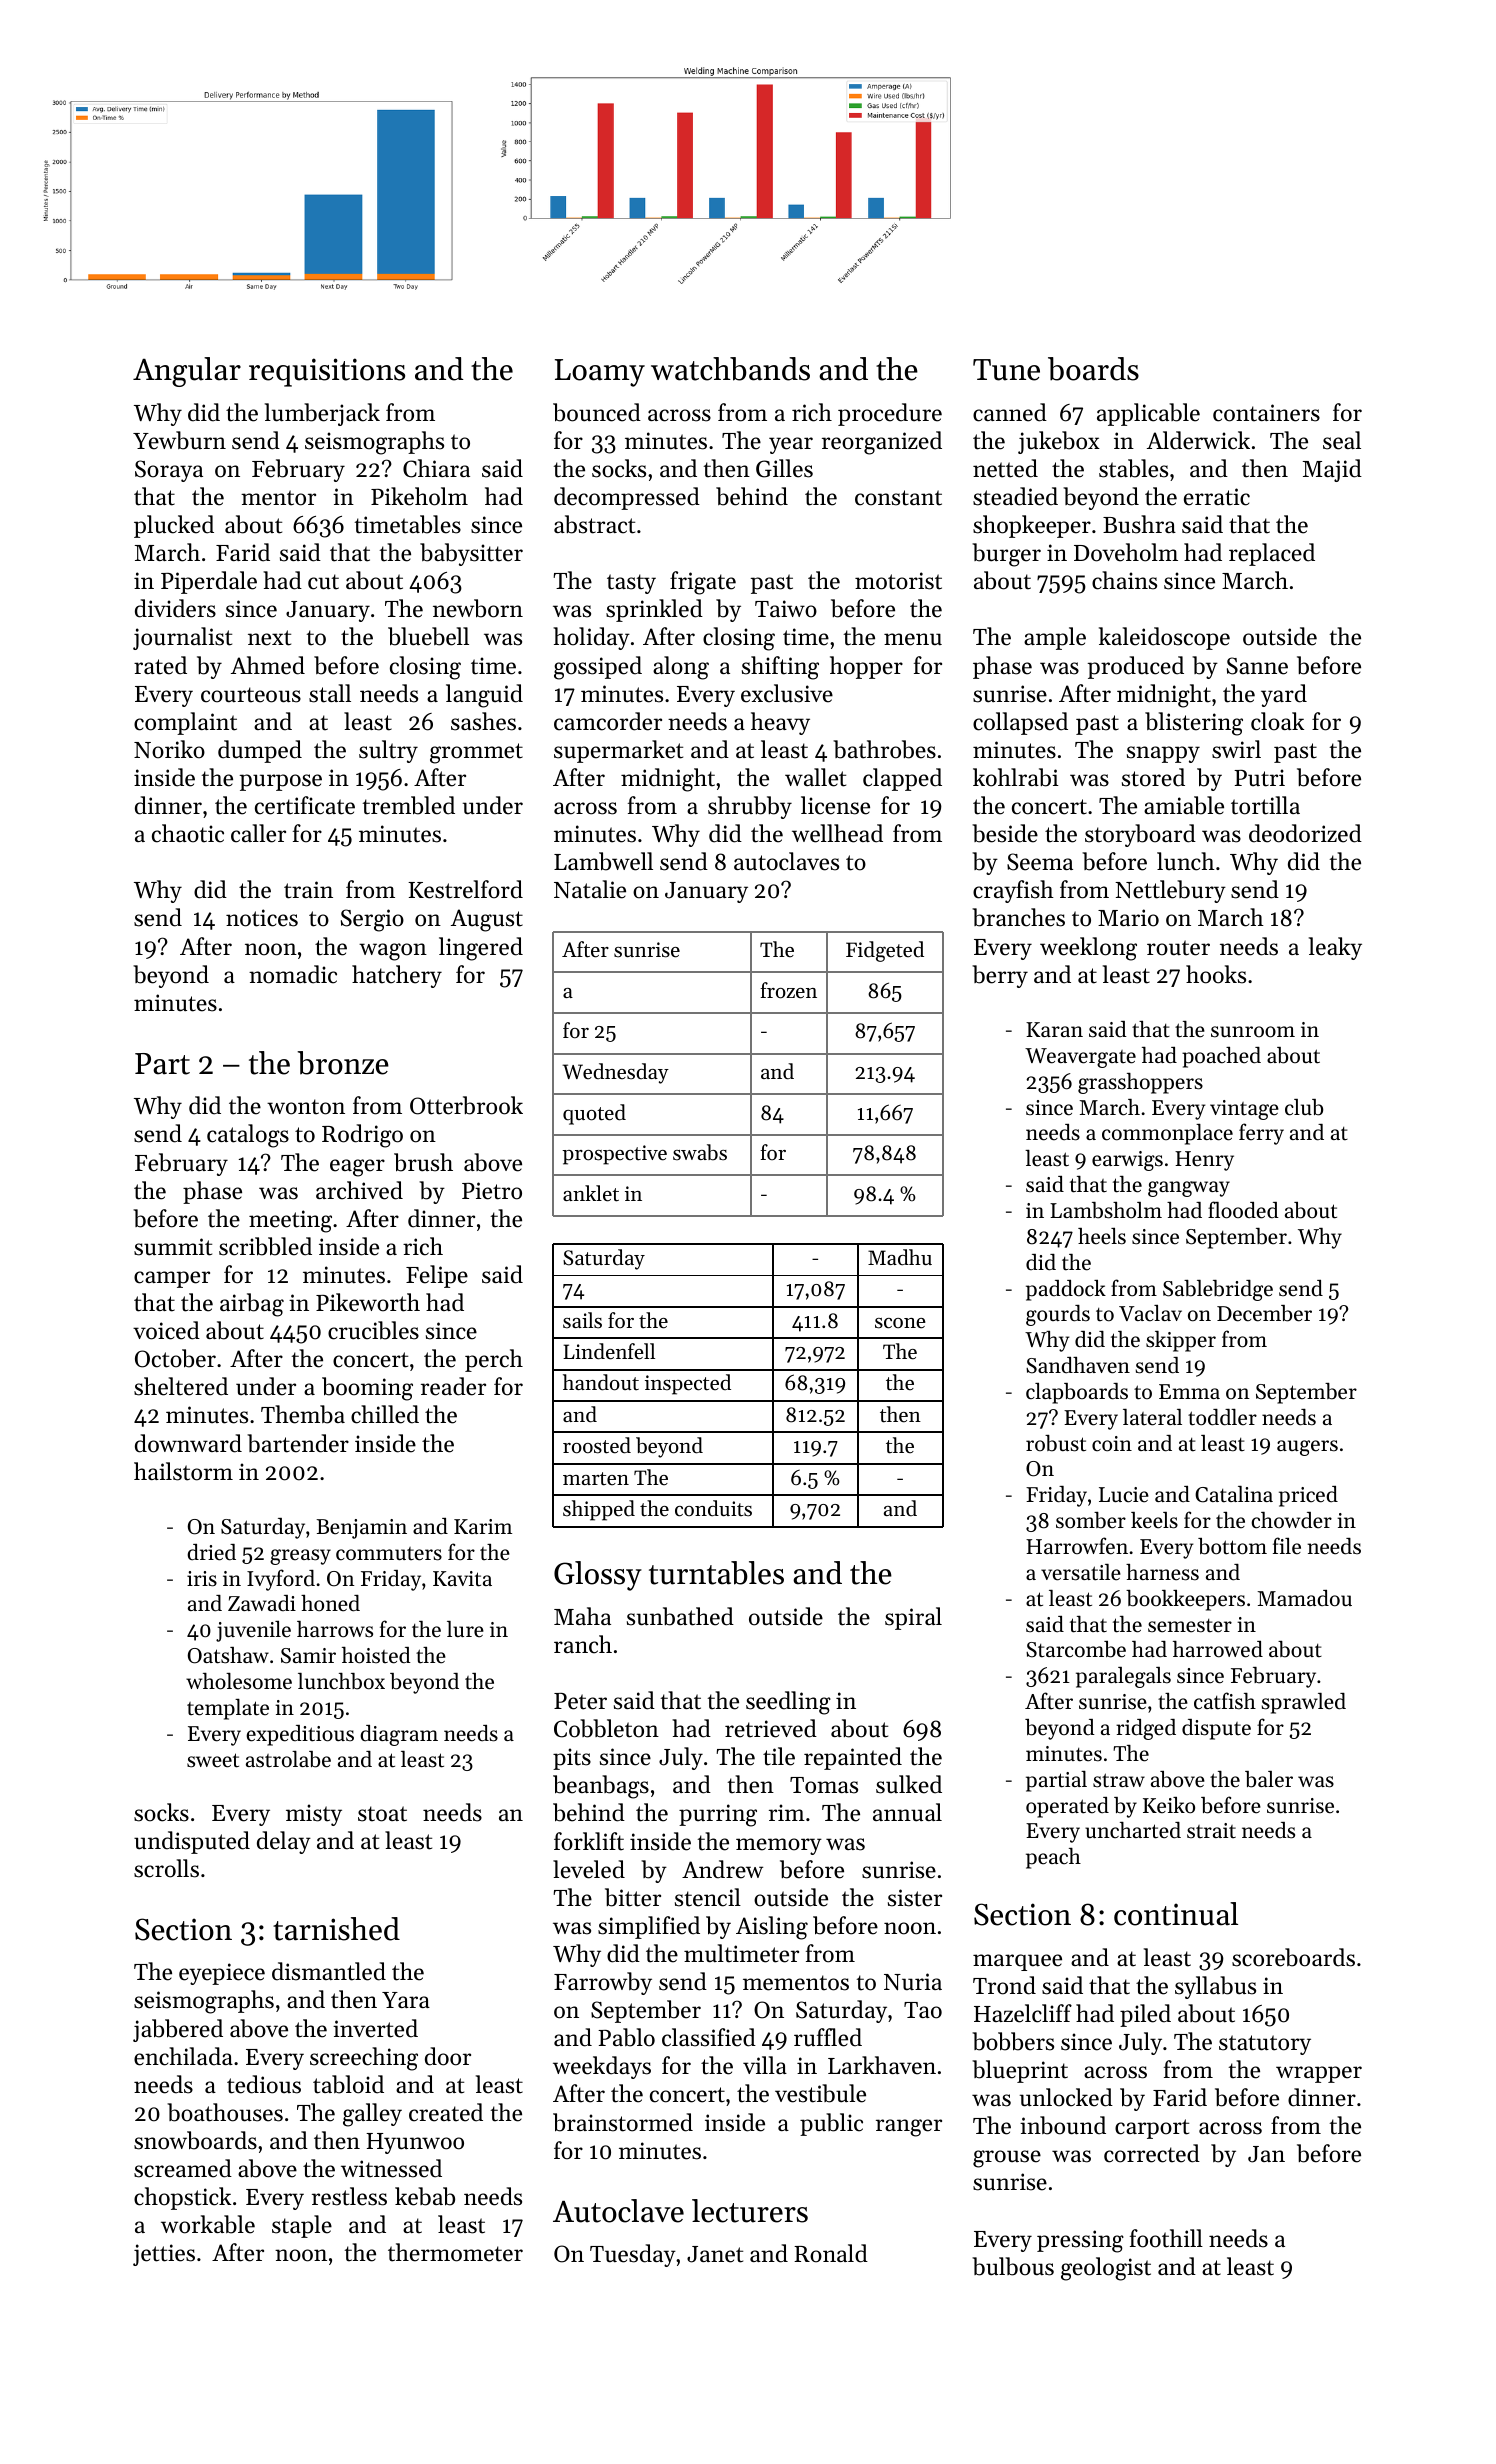  Describe the element at coordinates (465, 1629) in the page. I see `lure` at that location.
